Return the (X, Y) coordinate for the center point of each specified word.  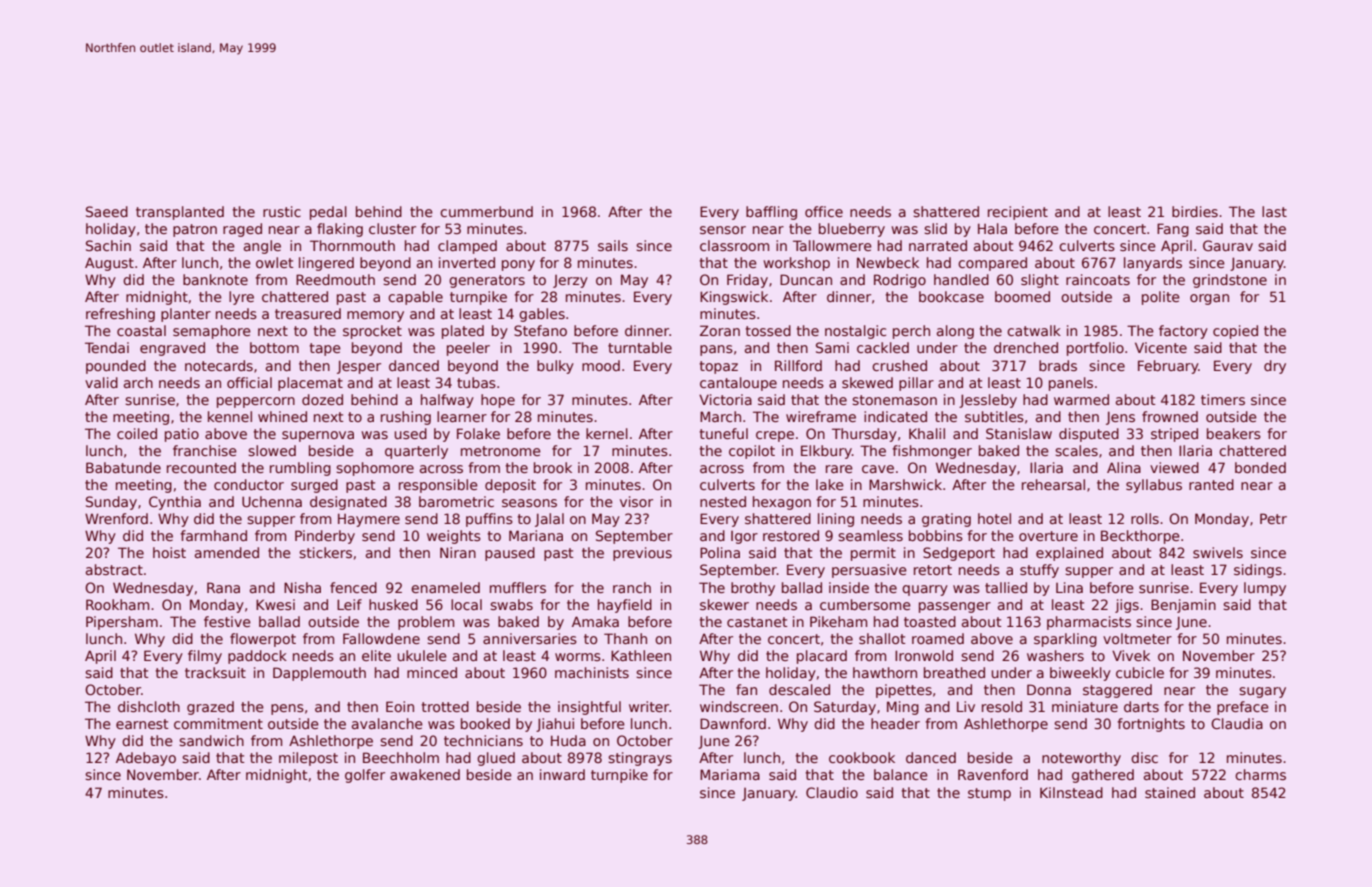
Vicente (1161, 347)
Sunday (111, 503)
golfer (365, 776)
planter (186, 315)
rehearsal (1053, 484)
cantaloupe (738, 384)
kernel (607, 433)
